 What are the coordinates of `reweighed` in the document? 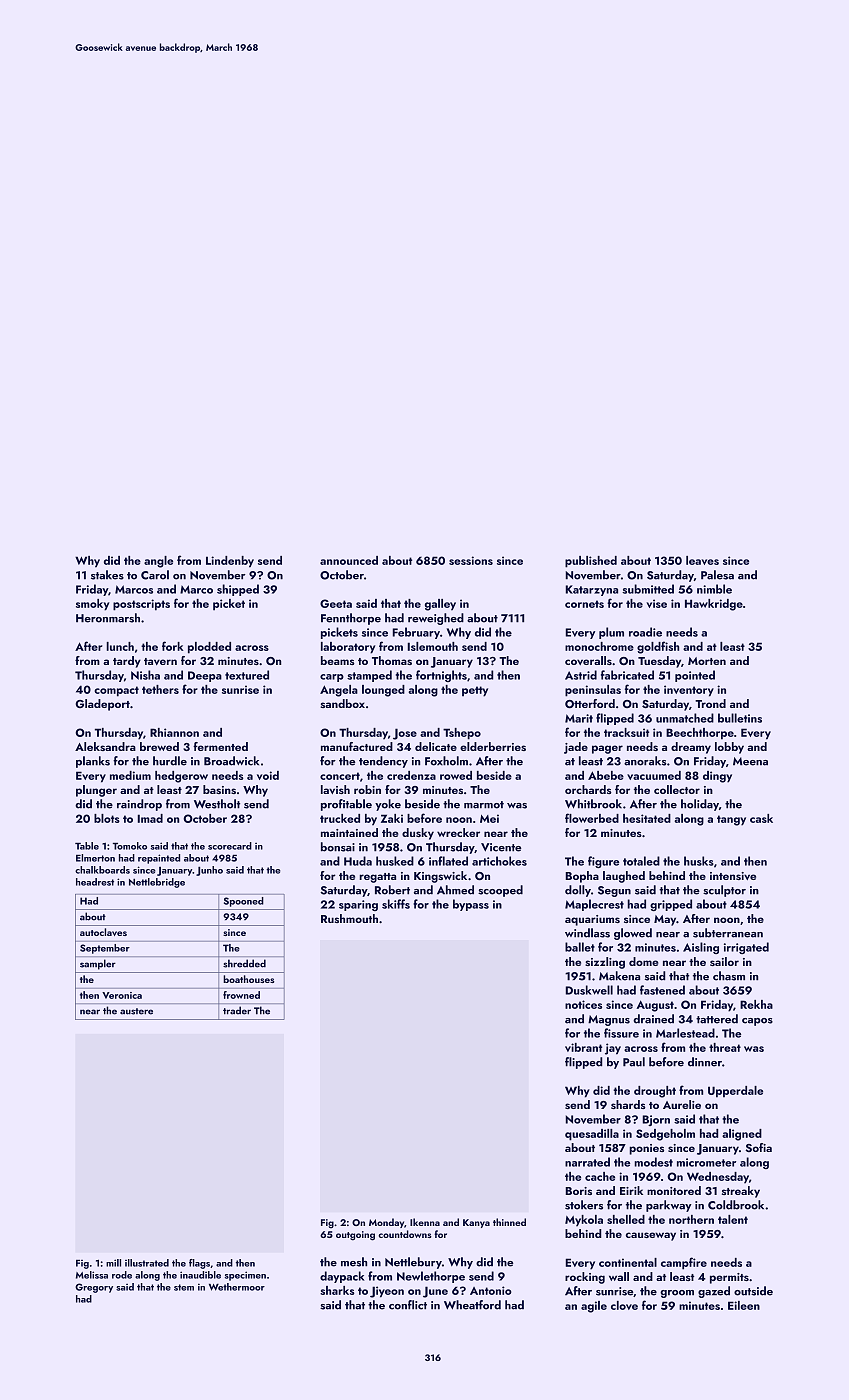 It's located at (436, 619).
